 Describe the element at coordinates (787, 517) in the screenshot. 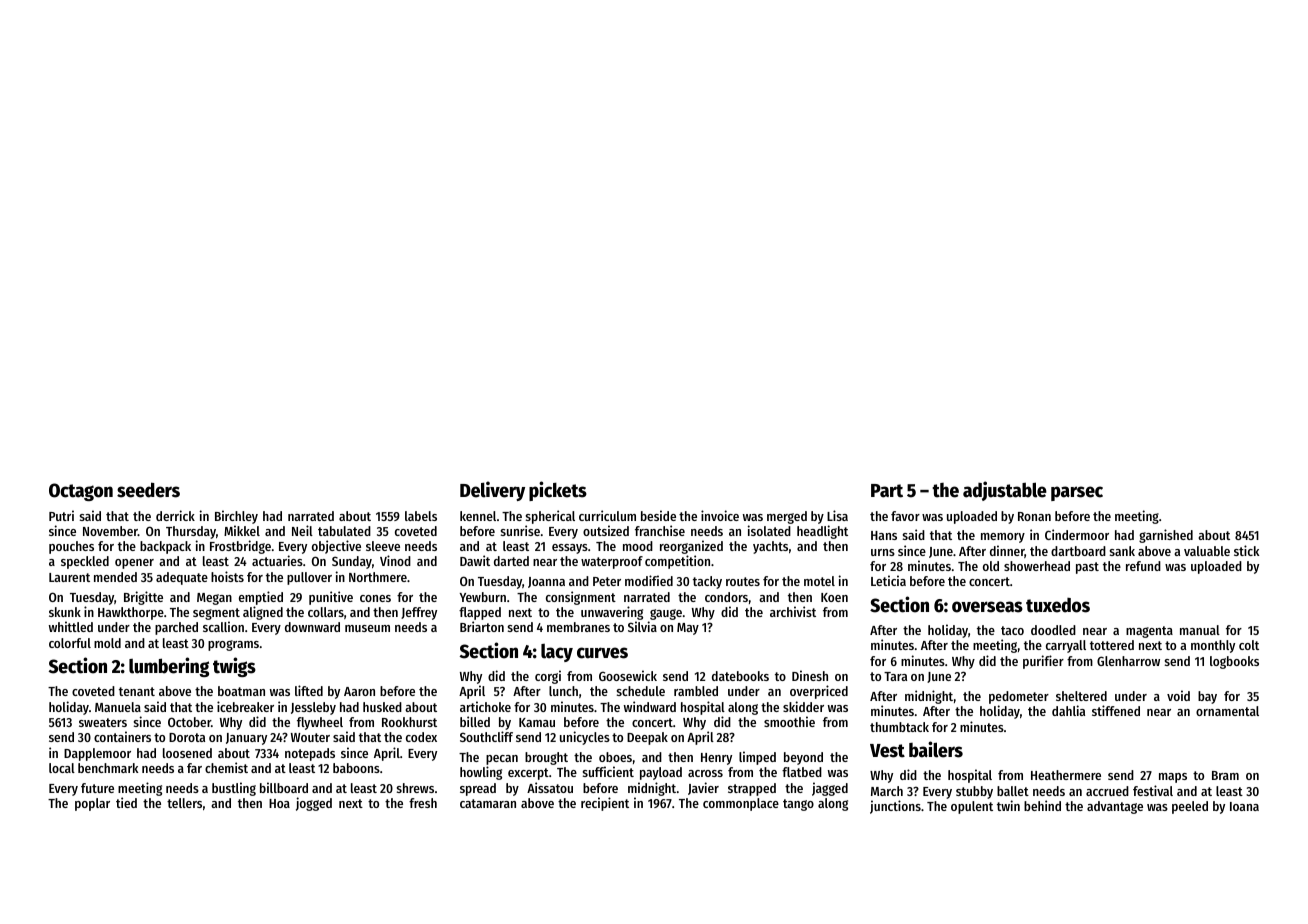

I see `merged` at that location.
